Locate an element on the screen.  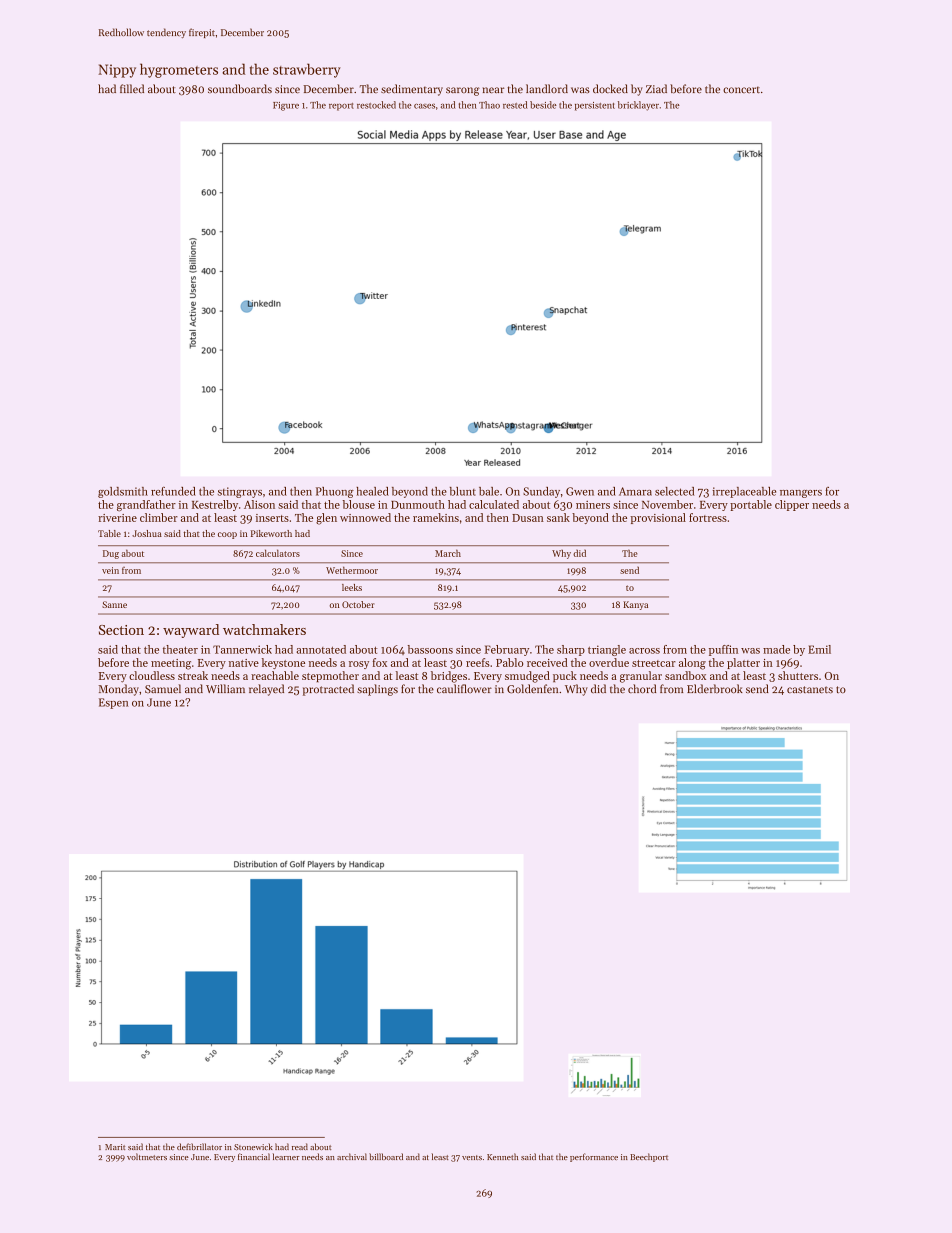
Dusan is located at coordinates (528, 518).
